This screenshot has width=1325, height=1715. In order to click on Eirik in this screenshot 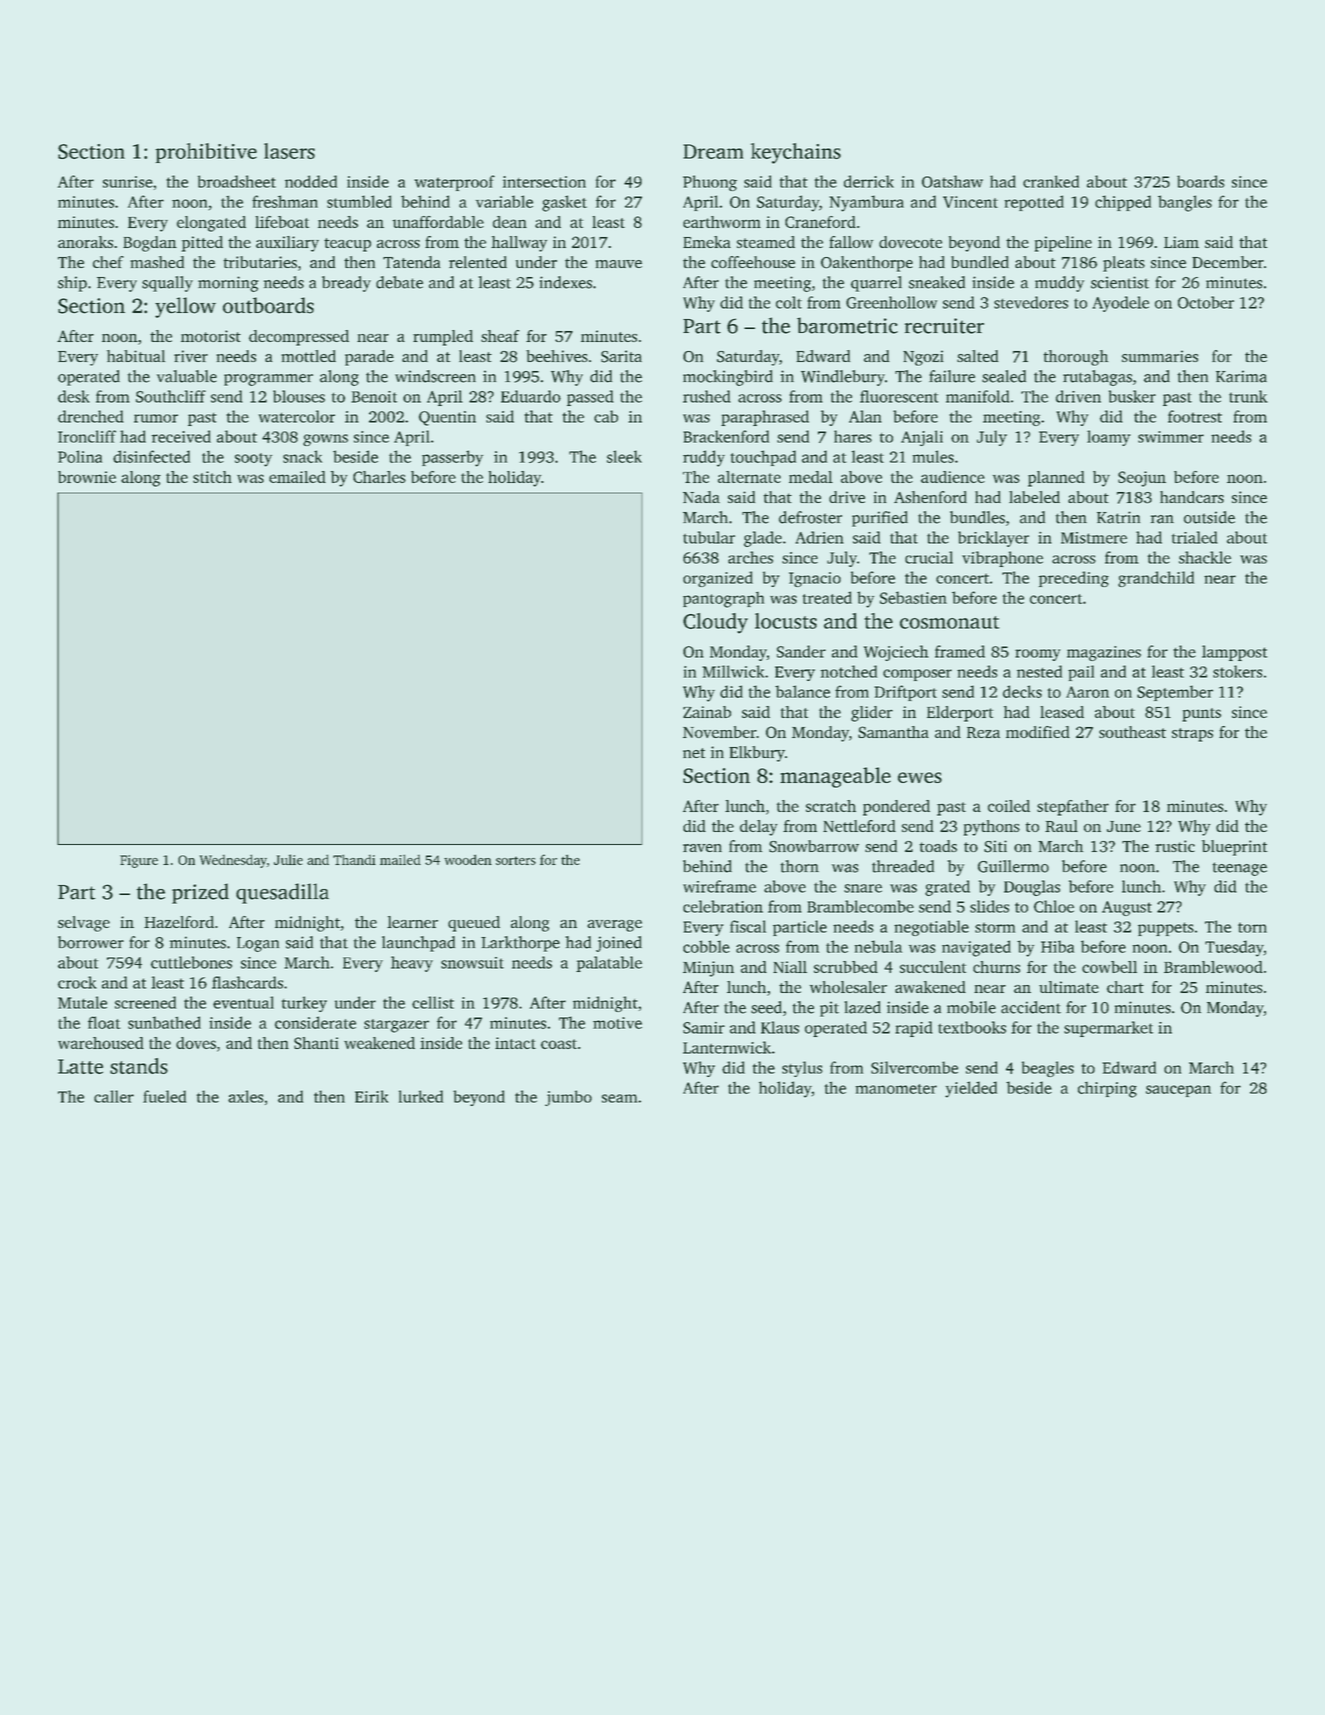, I will do `click(371, 1096)`.
